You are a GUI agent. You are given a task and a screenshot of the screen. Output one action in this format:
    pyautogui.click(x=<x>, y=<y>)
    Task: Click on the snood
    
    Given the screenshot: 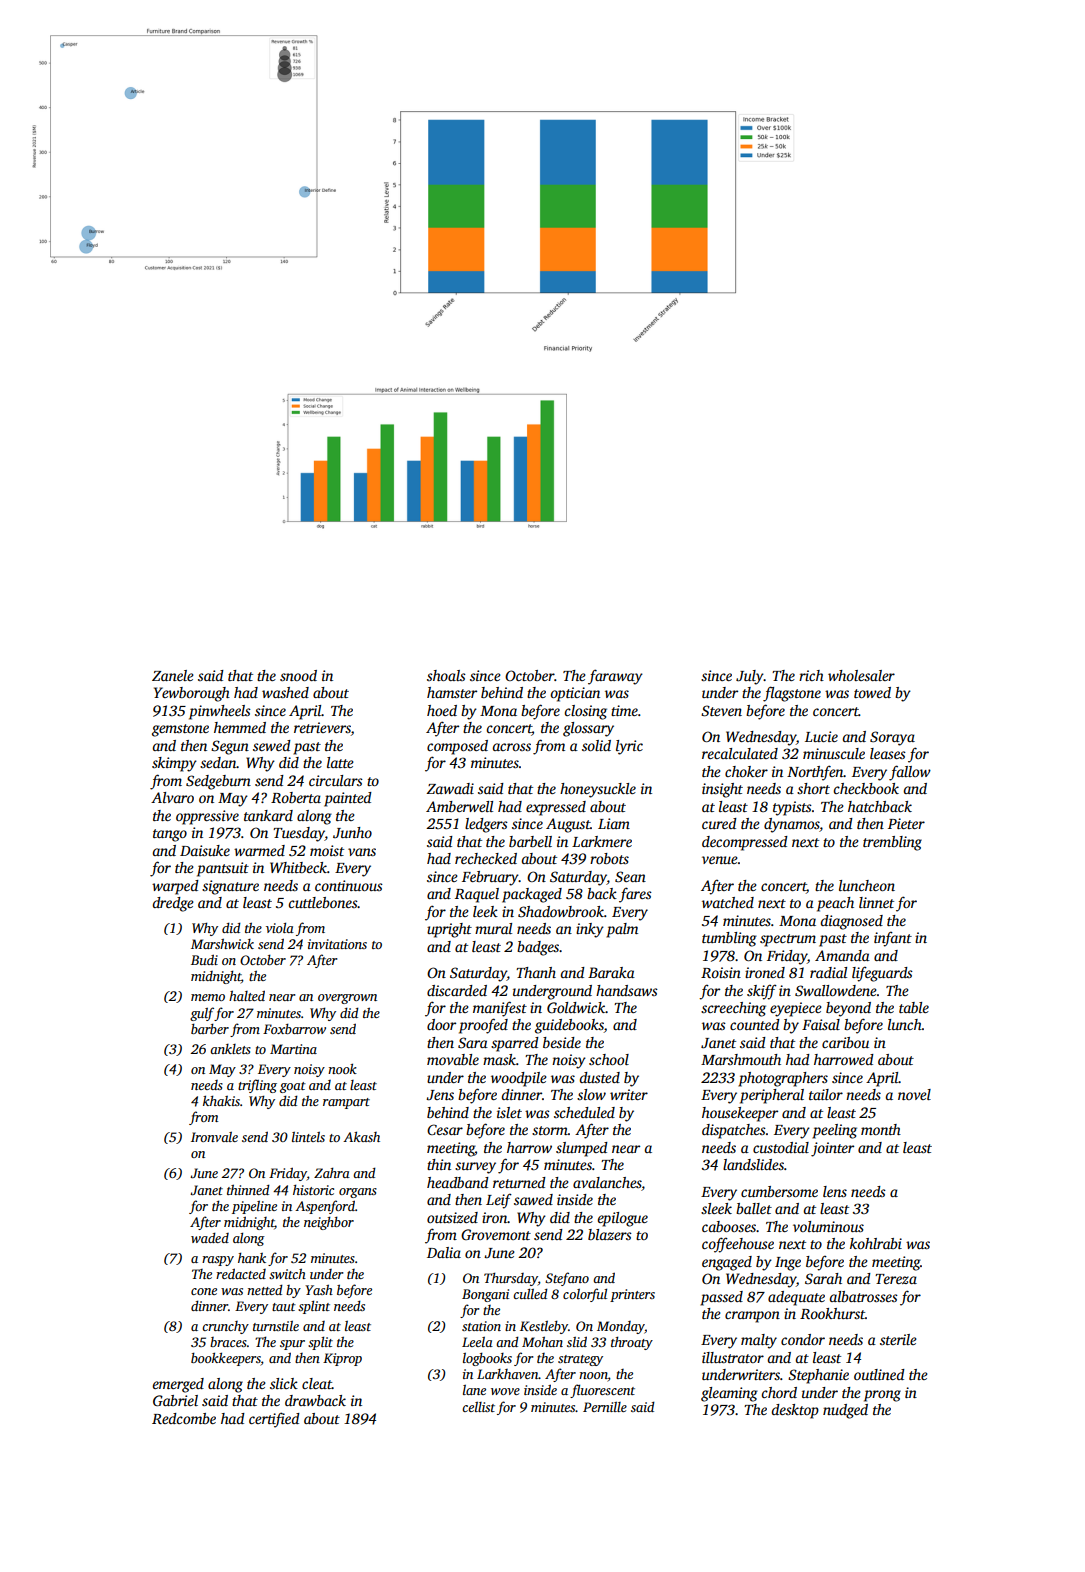 What is the action you would take?
    pyautogui.click(x=298, y=675)
